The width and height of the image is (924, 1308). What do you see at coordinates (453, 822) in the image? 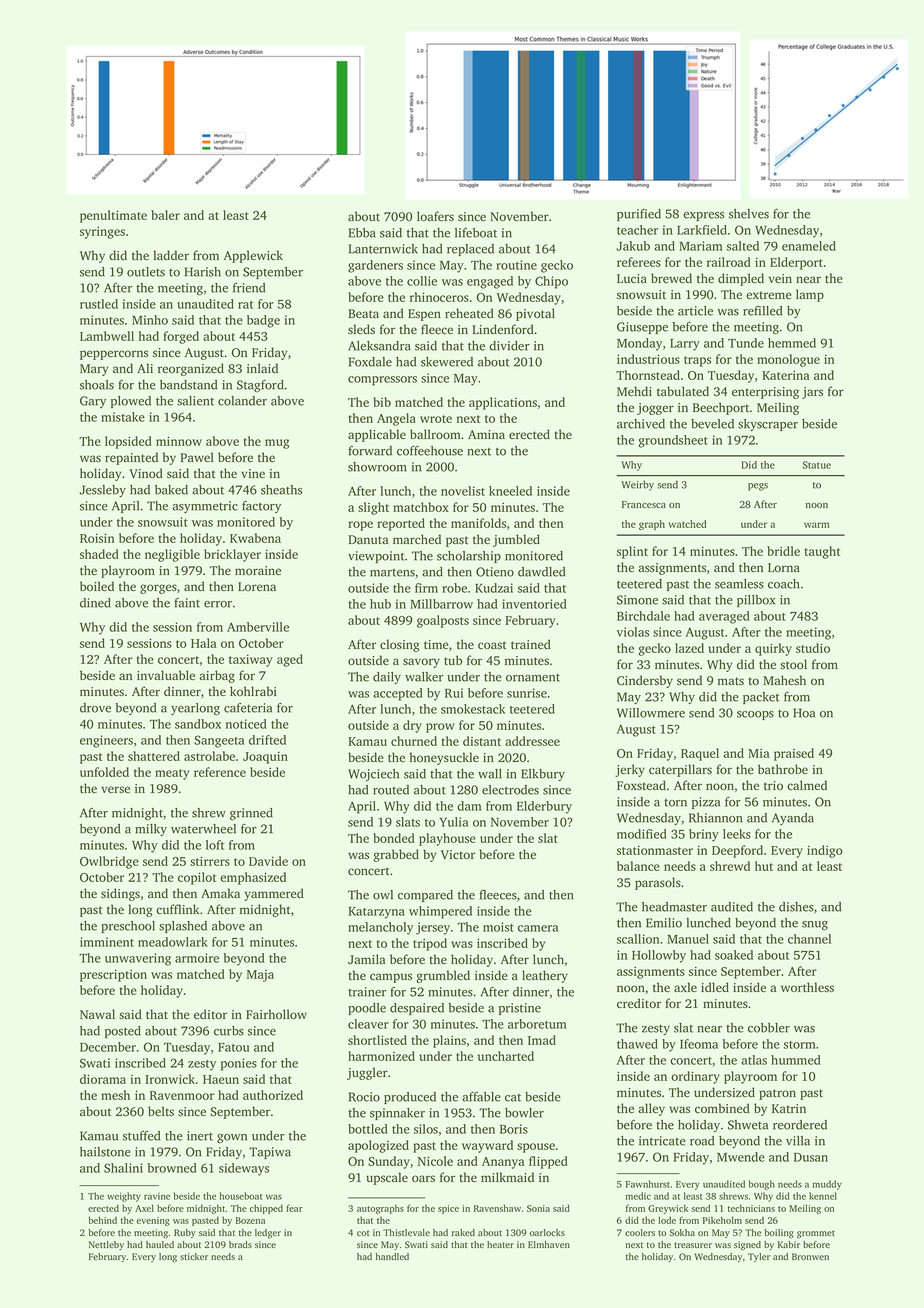
I see `Yulia` at bounding box center [453, 822].
